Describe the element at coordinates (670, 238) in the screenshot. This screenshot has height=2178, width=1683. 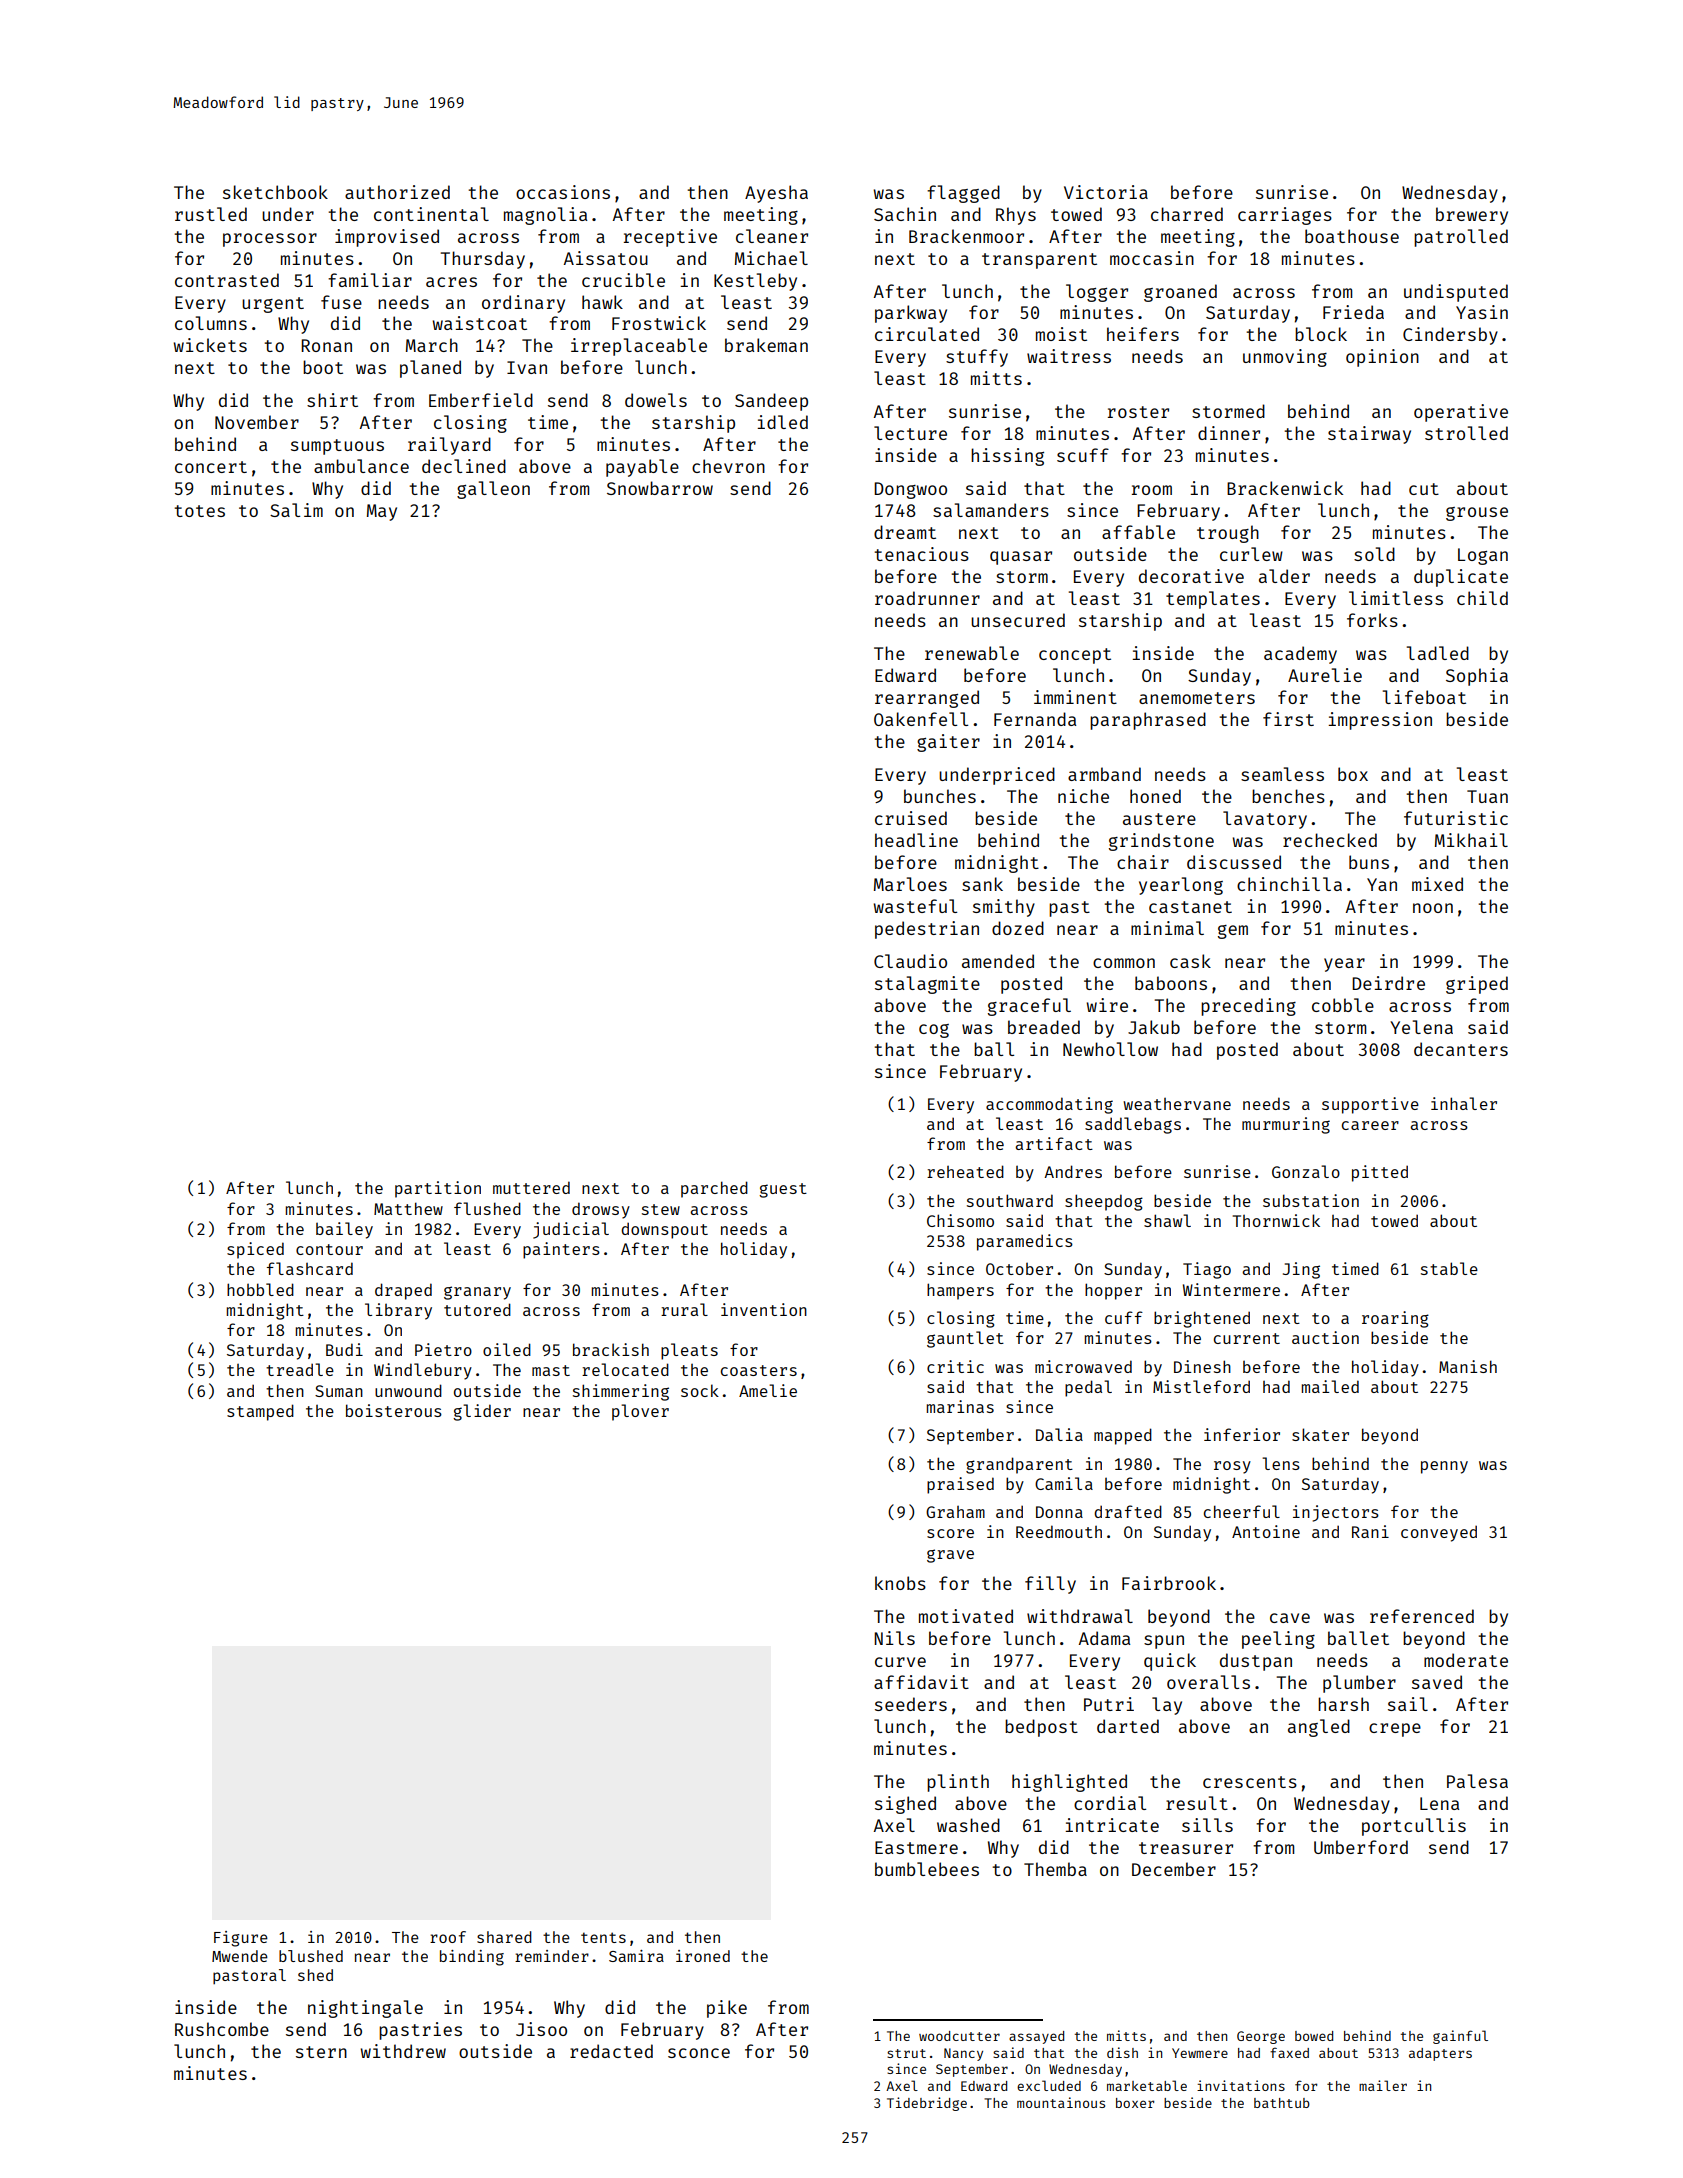
I see `receptive` at that location.
